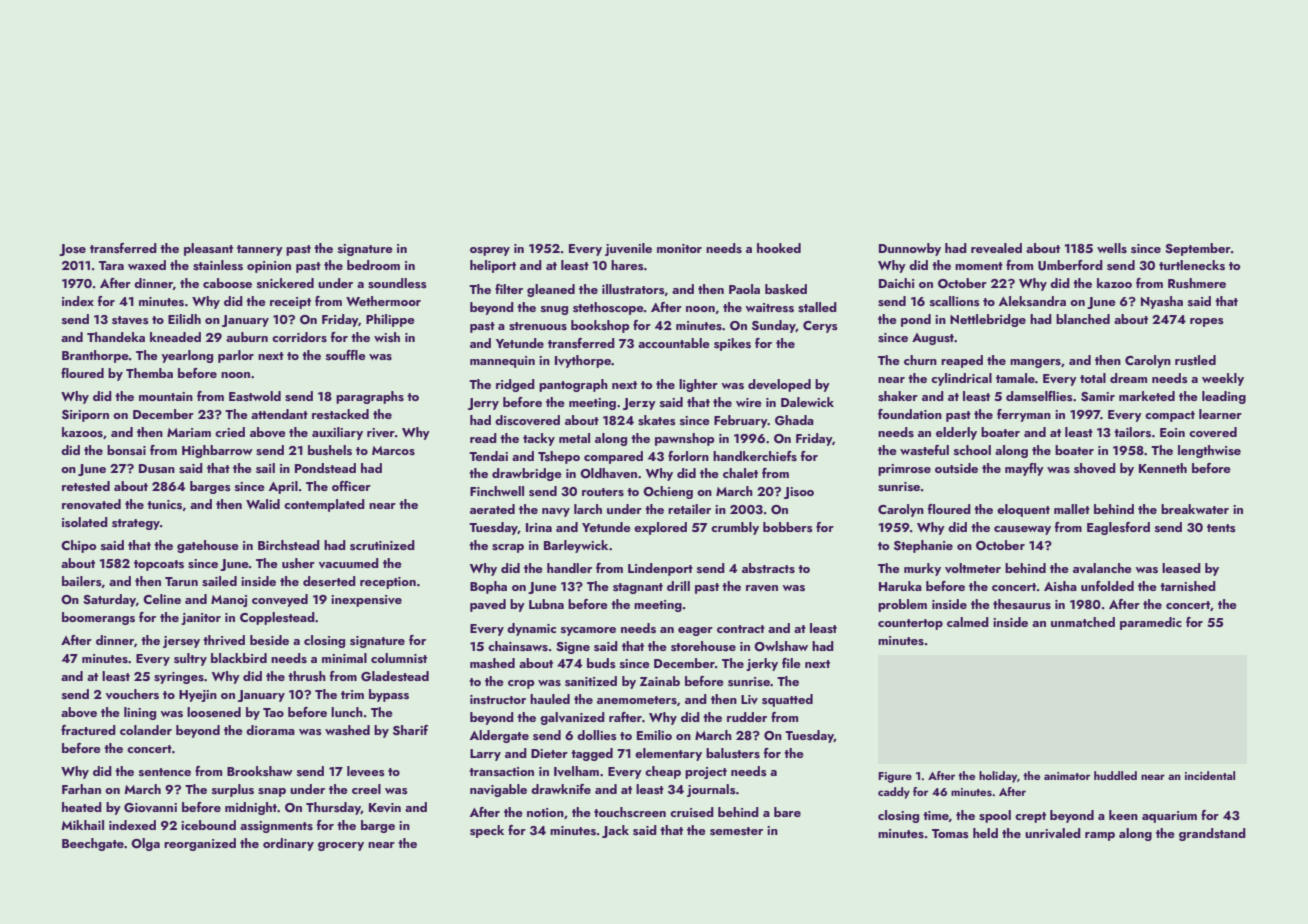  Describe the element at coordinates (703, 646) in the screenshot. I see `storehouse` at that location.
